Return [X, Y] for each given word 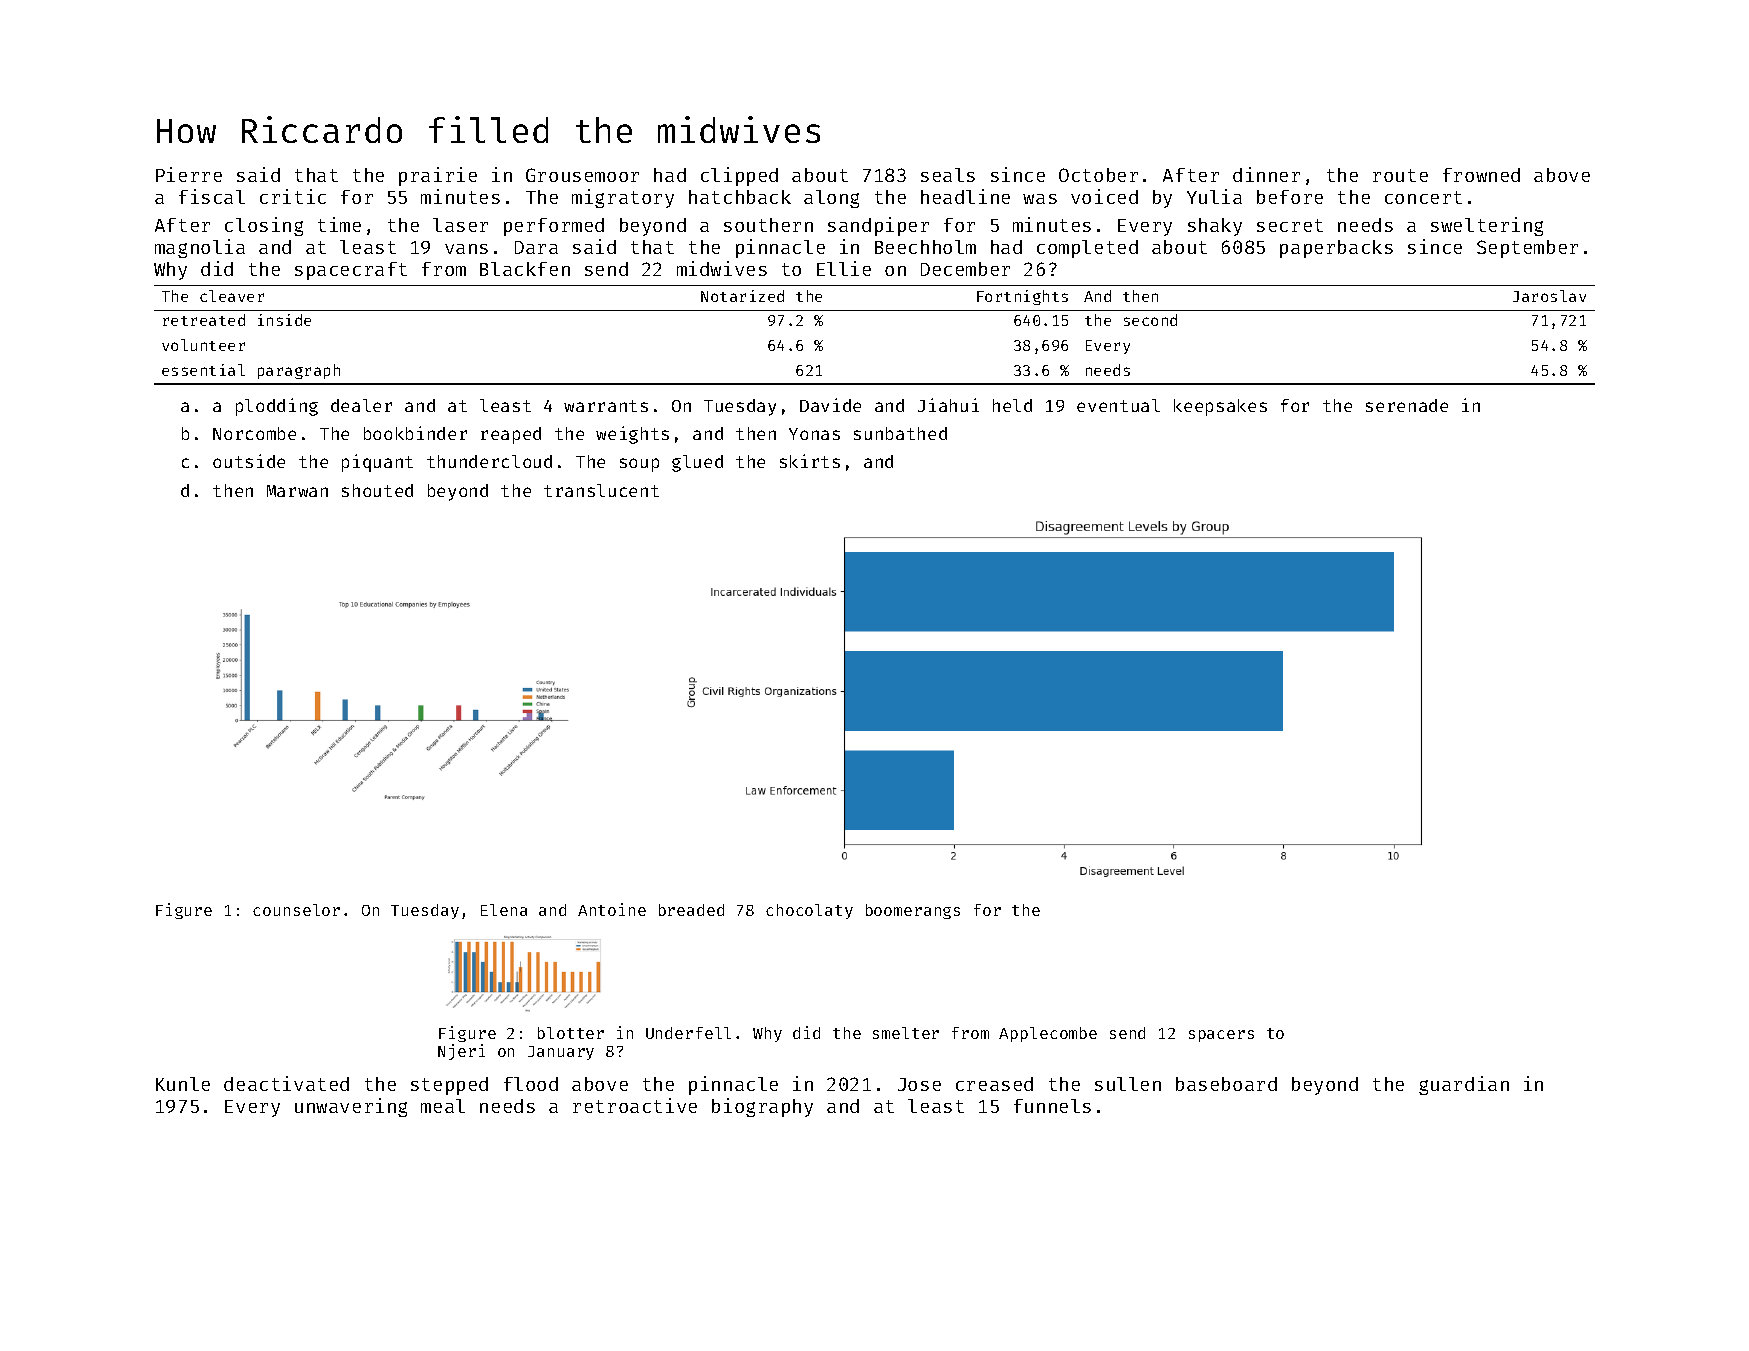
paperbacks [1336, 249]
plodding [277, 407]
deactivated [286, 1083]
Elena [504, 910]
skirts [810, 461]
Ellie [844, 268]
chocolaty [809, 911]
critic [293, 196]
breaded [691, 910]
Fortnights [1022, 297]
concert [1423, 197]
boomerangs [913, 911]
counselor [296, 910]
